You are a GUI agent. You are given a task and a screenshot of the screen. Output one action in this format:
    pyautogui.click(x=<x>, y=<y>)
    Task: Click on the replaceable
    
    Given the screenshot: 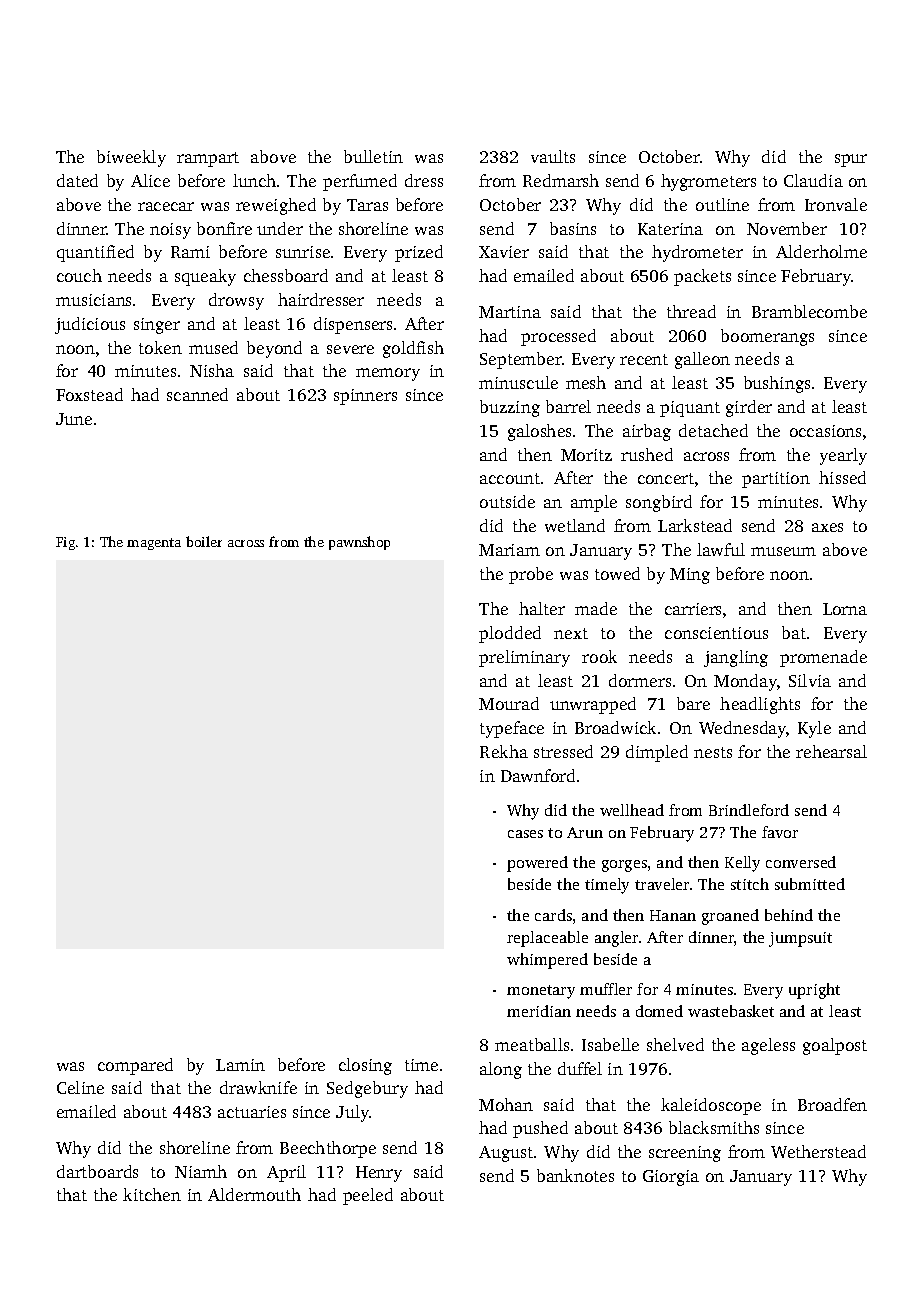 What is the action you would take?
    pyautogui.click(x=547, y=939)
